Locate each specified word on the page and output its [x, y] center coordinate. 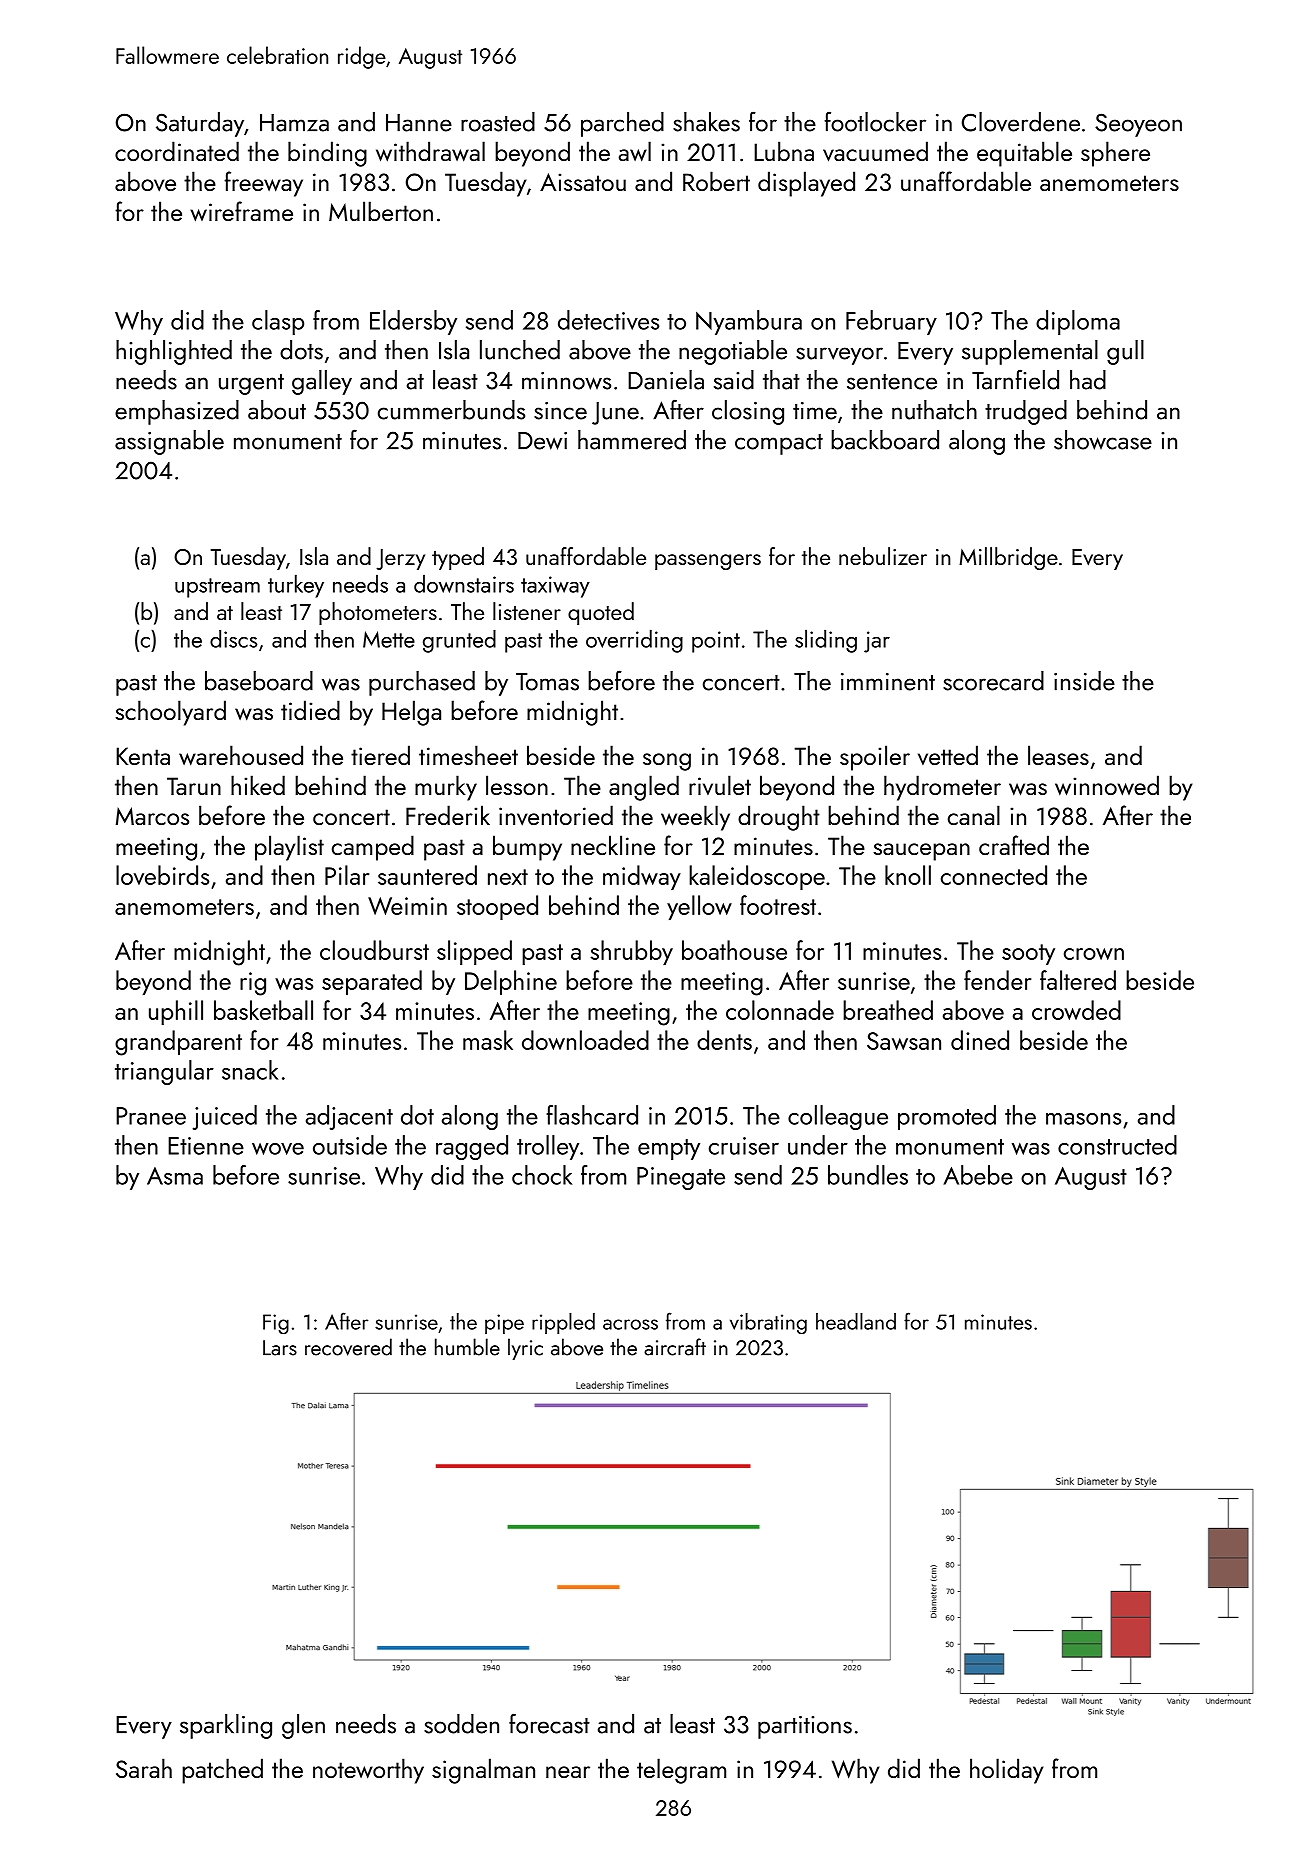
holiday [1006, 1771]
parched [622, 124]
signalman [483, 1771]
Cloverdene [1021, 122]
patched [222, 1771]
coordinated [177, 151]
